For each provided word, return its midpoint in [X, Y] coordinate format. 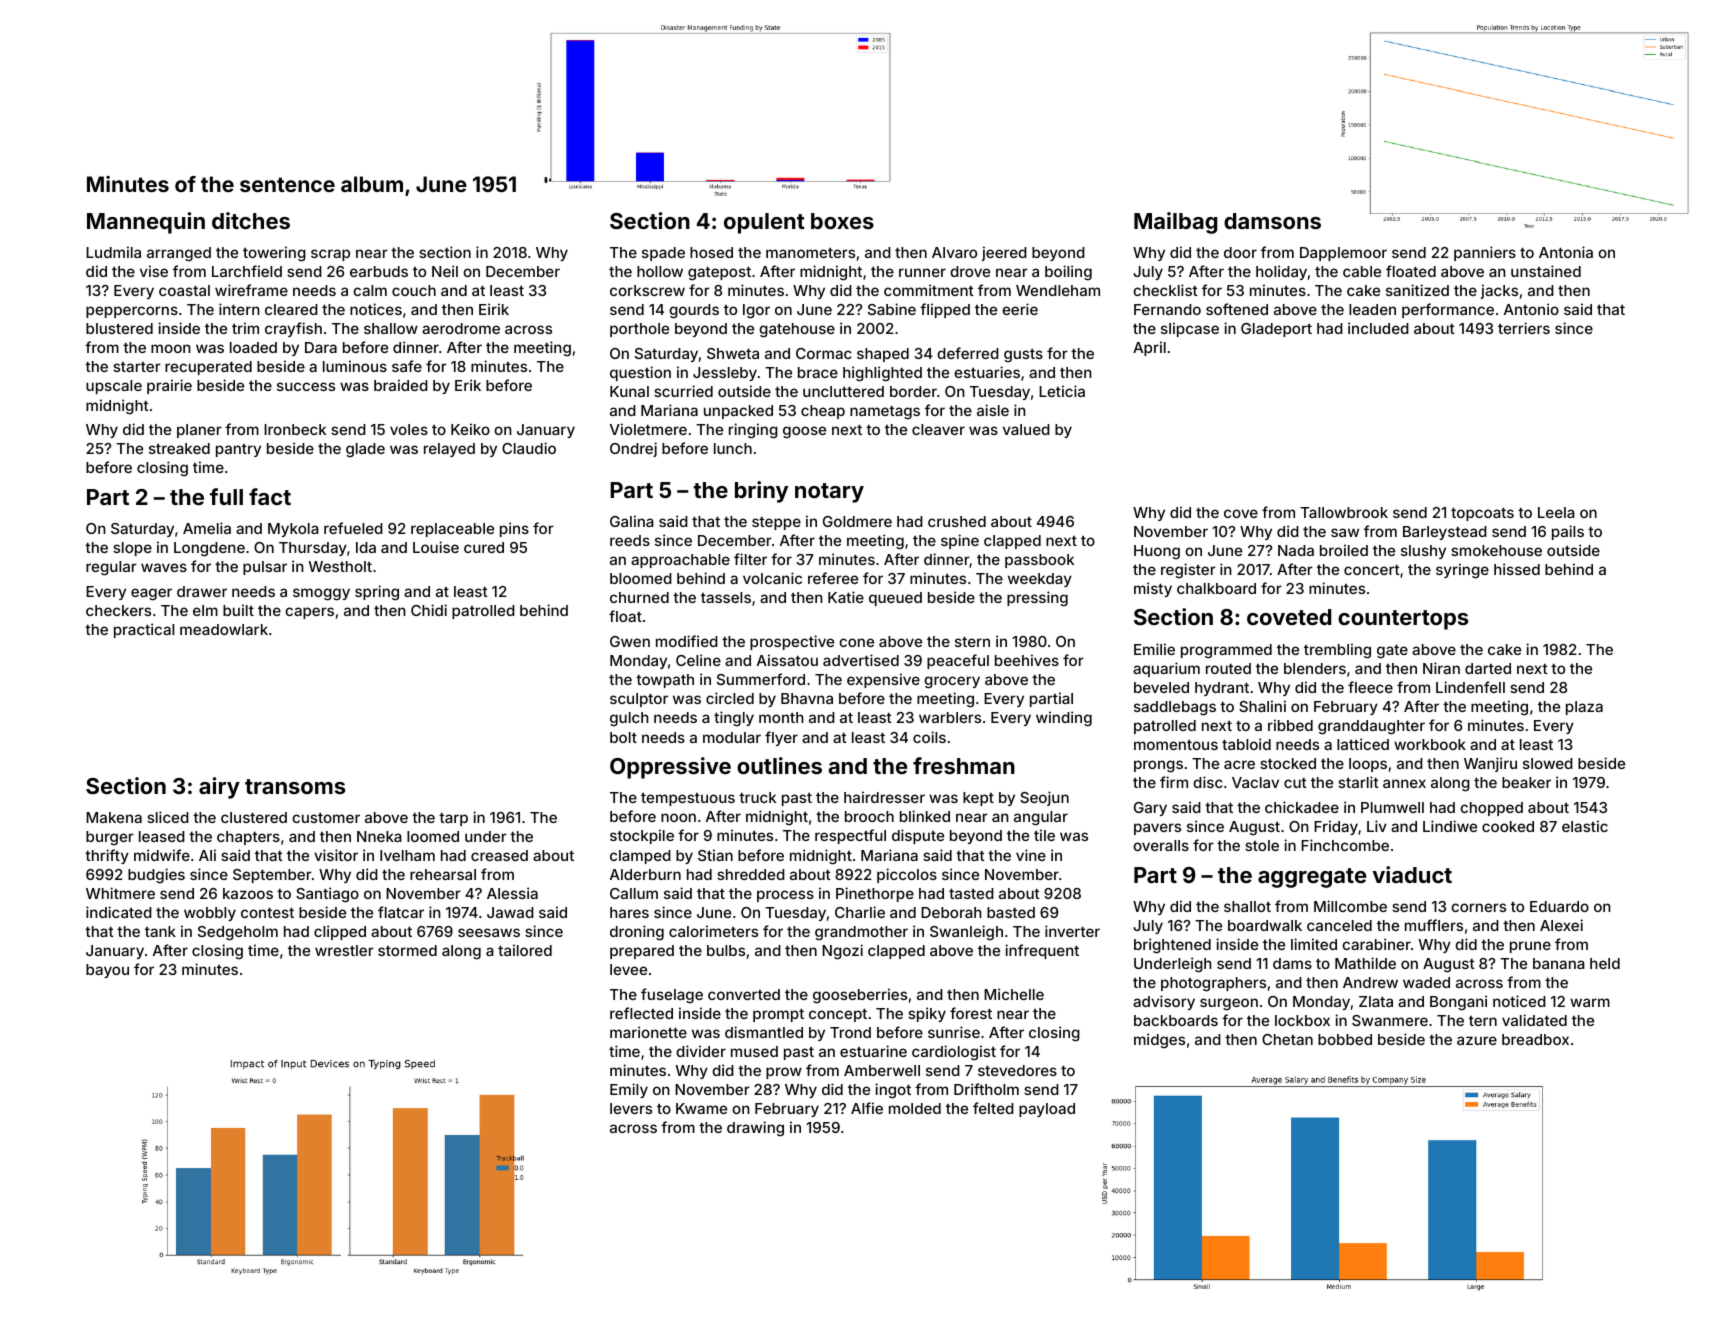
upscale [114, 387]
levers [631, 1108]
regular [111, 568]
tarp [453, 819]
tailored [525, 950]
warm [1590, 1002]
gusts [1023, 355]
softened [1237, 309]
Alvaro [954, 252]
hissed [1517, 569]
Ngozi [842, 952]
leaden [1372, 309]
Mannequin [146, 223]
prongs [1158, 766]
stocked [1288, 763]
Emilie [1154, 649]
